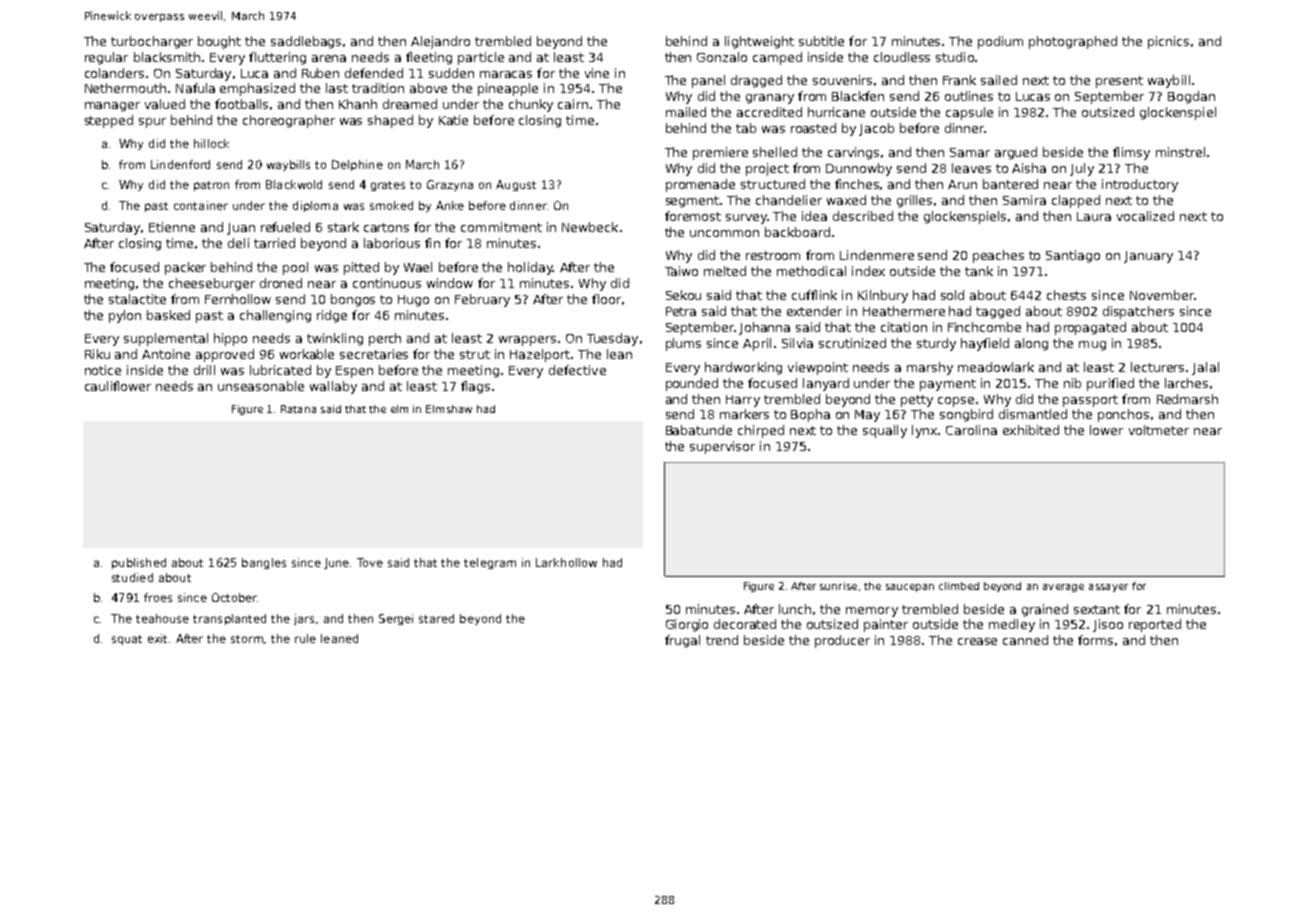 The height and width of the document is (924, 1308). Describe the element at coordinates (475, 387) in the document. I see `flags` at that location.
